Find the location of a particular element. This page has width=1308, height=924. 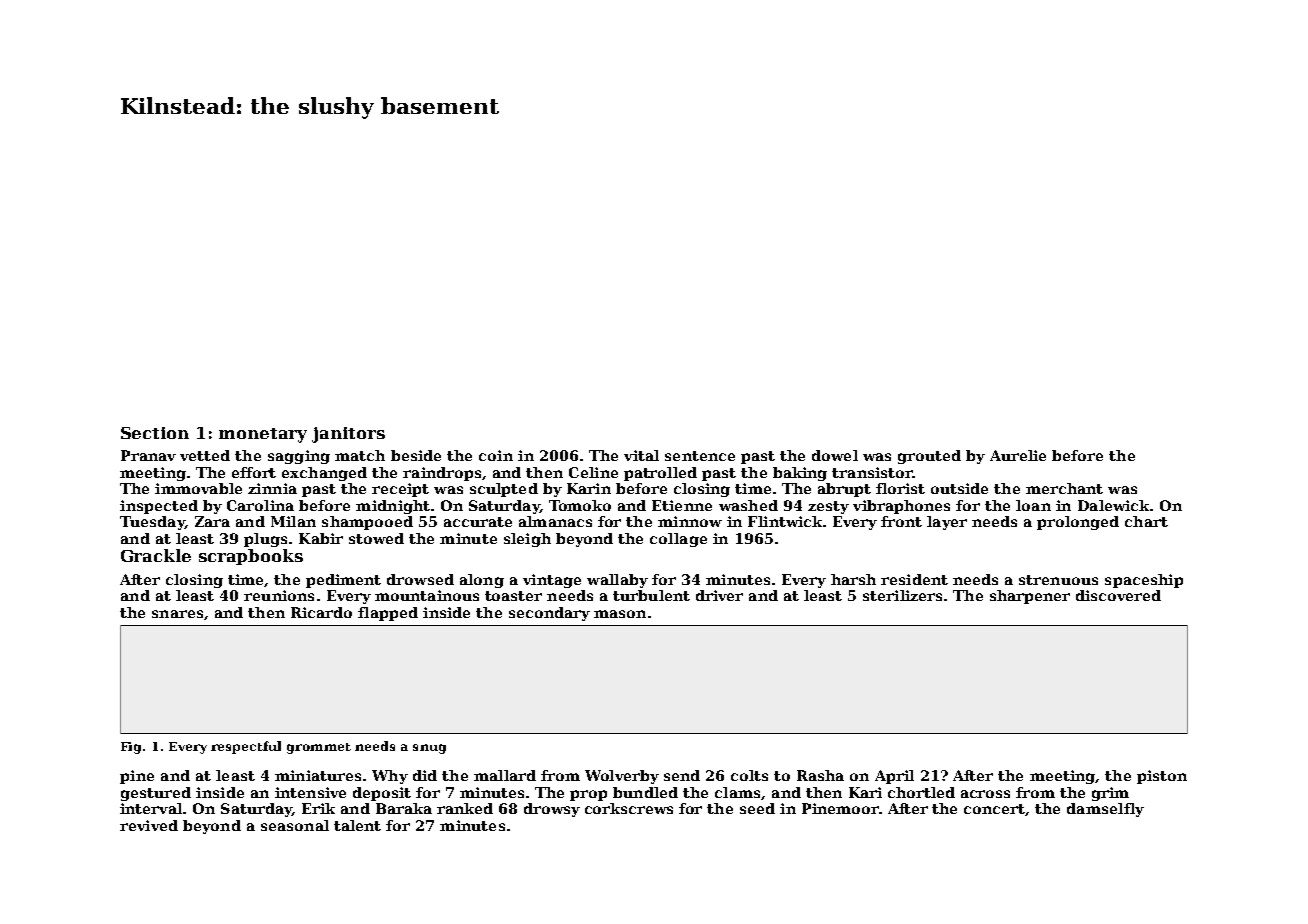

sentence is located at coordinates (700, 456).
